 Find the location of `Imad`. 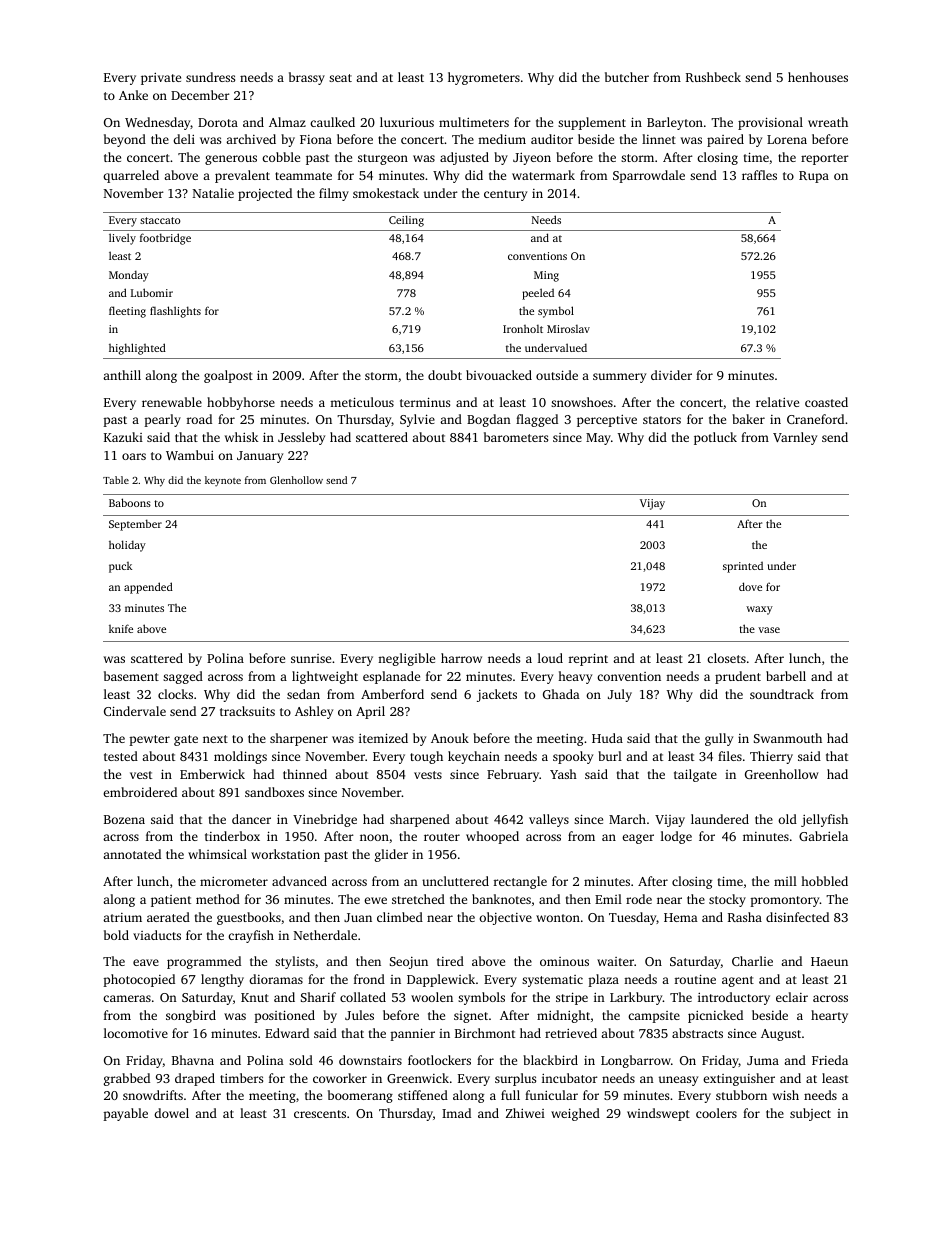

Imad is located at coordinates (456, 1113).
